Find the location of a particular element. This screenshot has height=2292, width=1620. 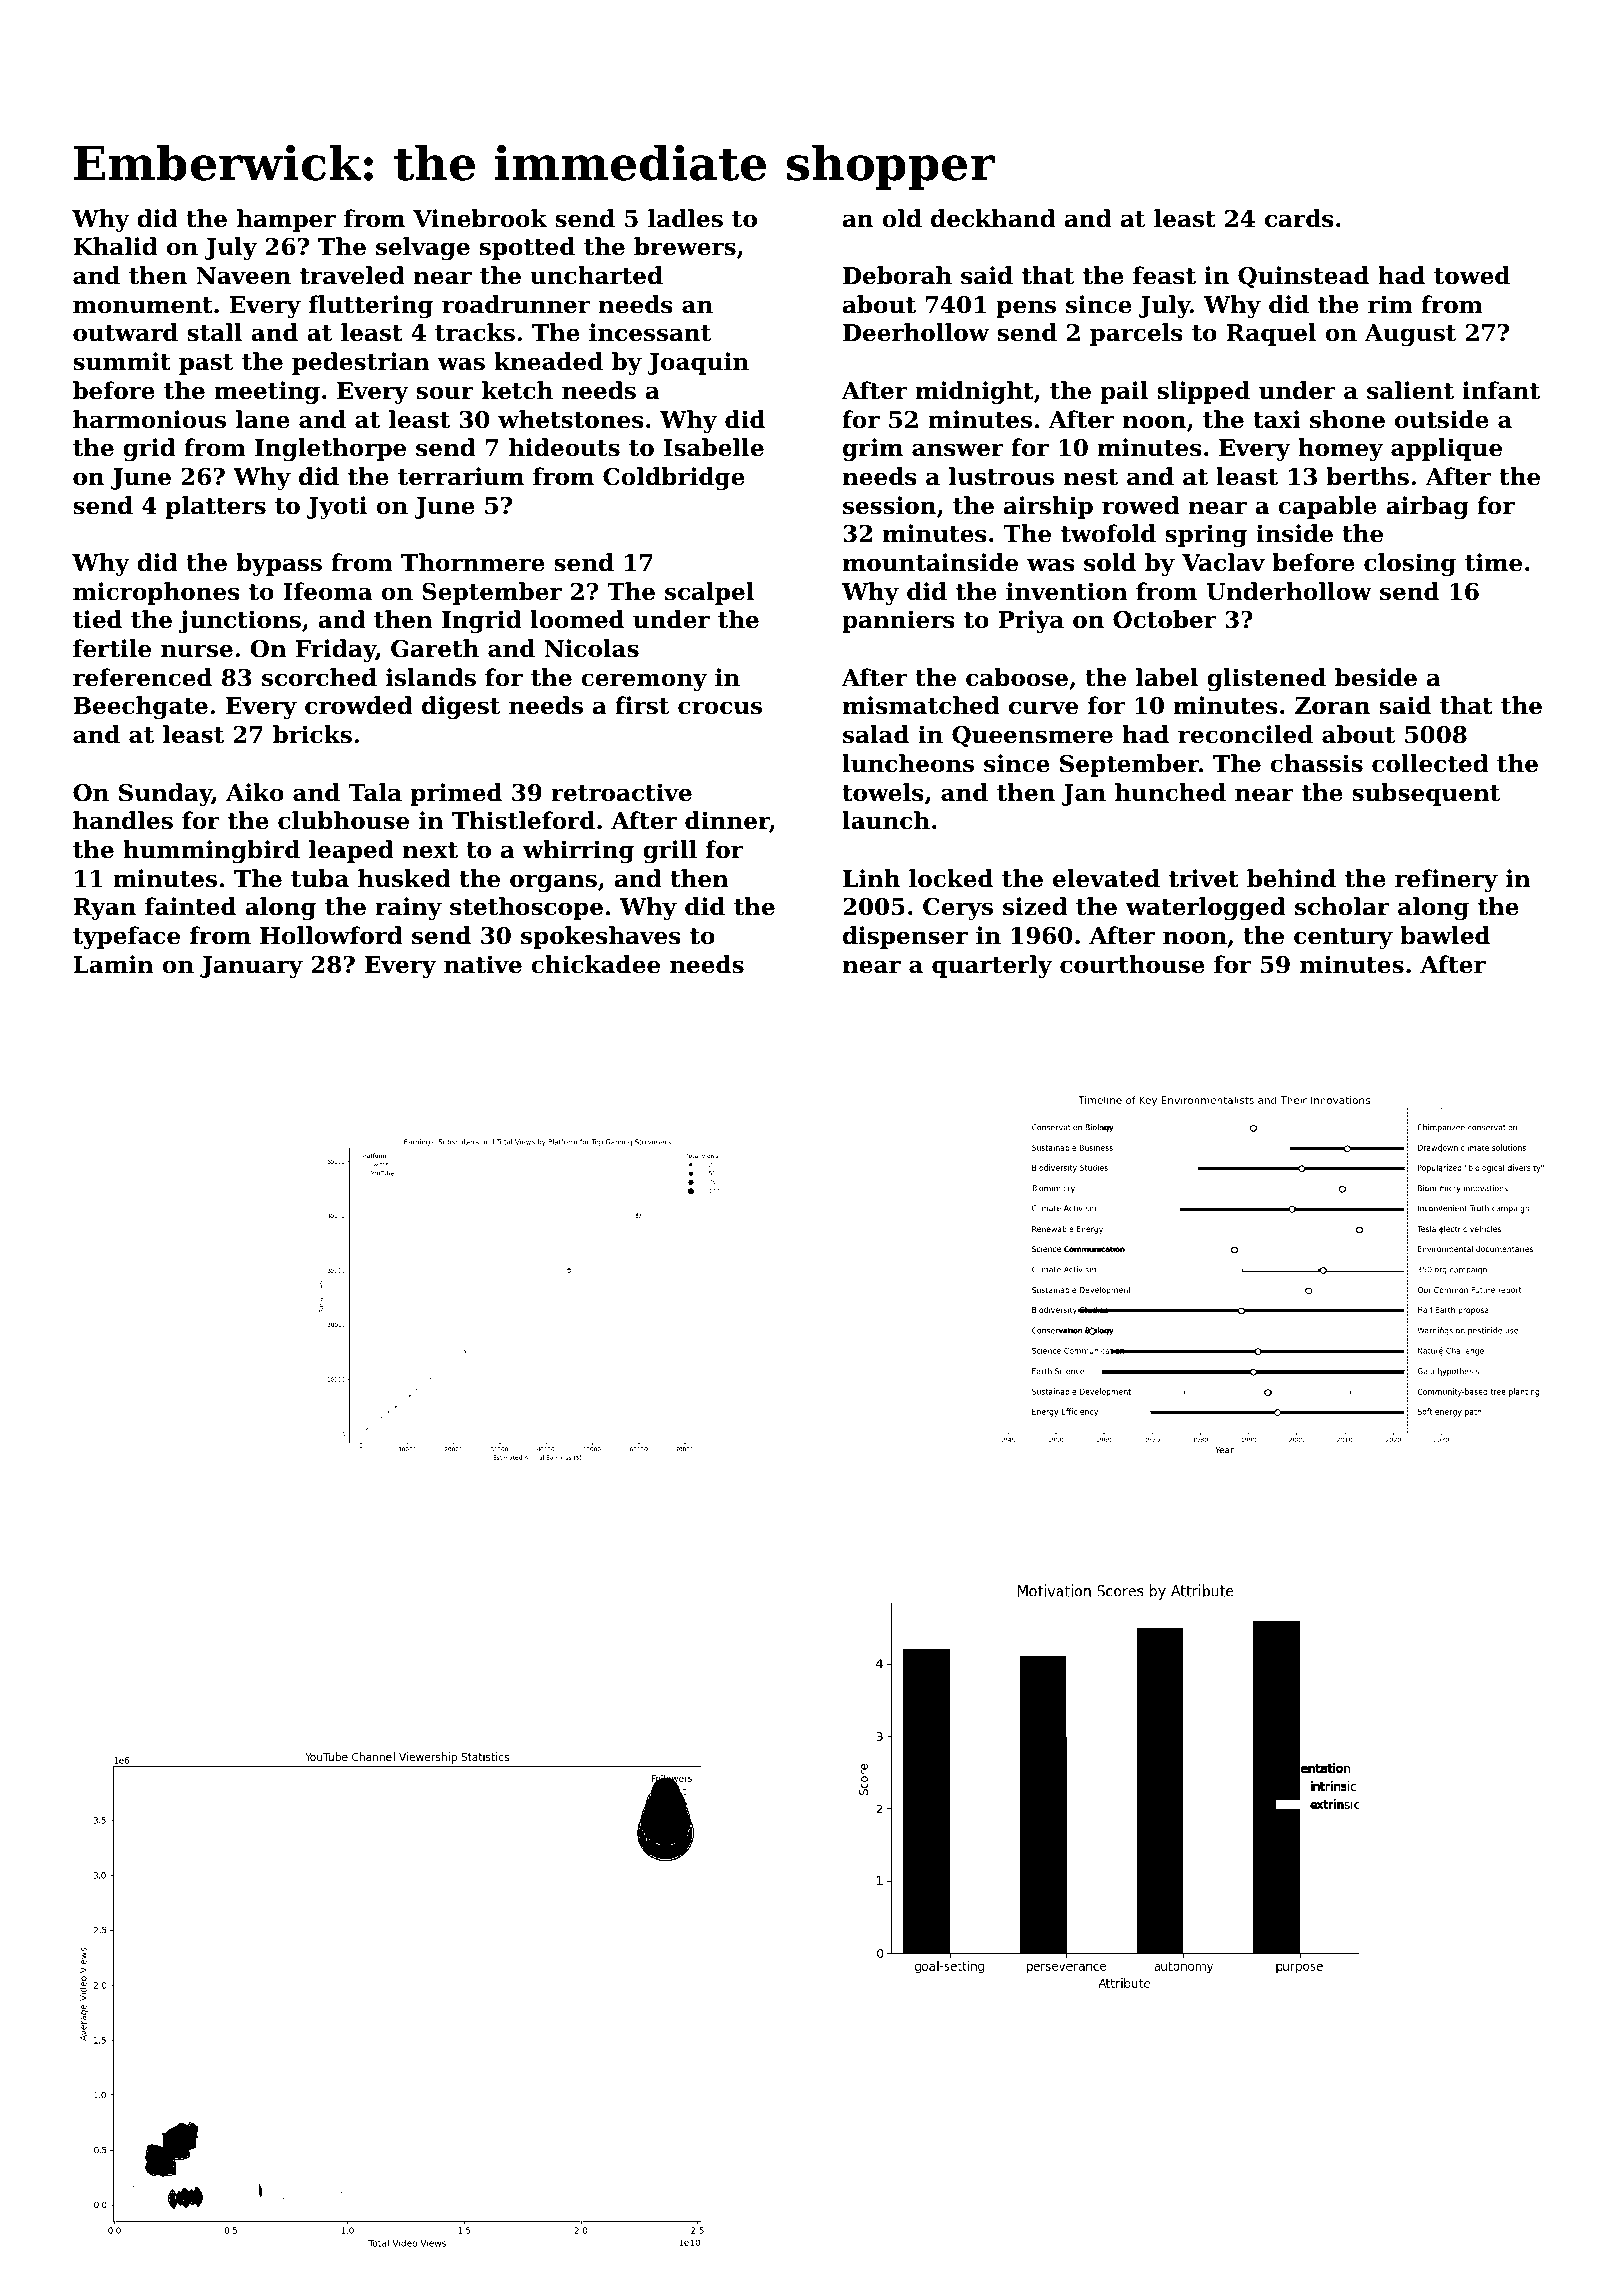

whirring is located at coordinates (578, 851).
